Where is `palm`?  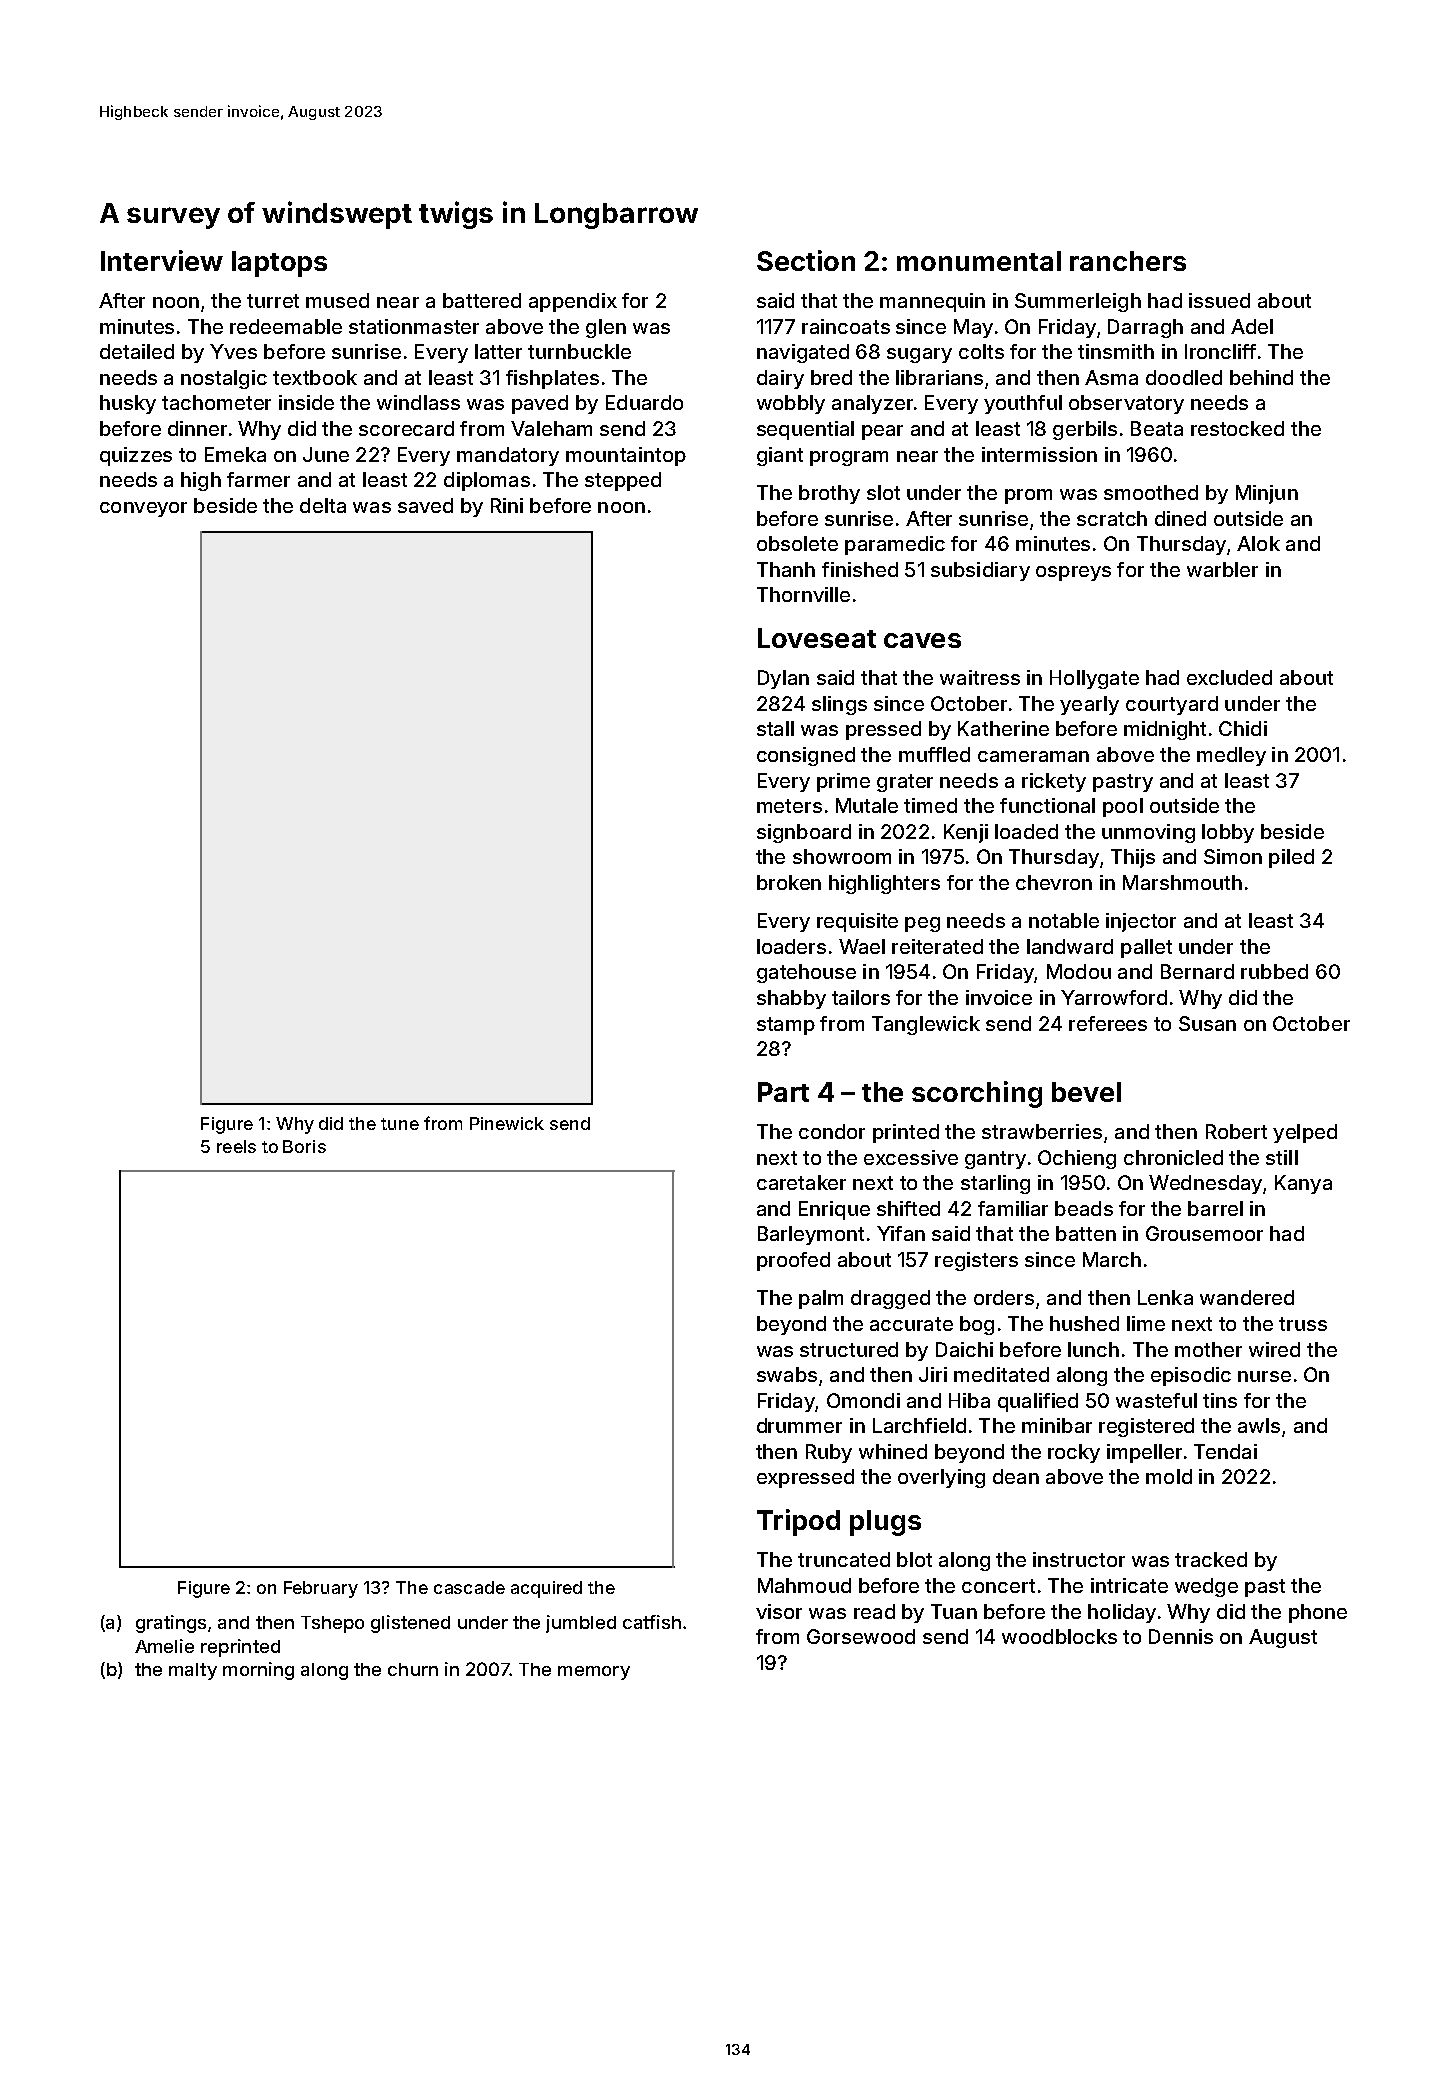 palm is located at coordinates (821, 1299).
